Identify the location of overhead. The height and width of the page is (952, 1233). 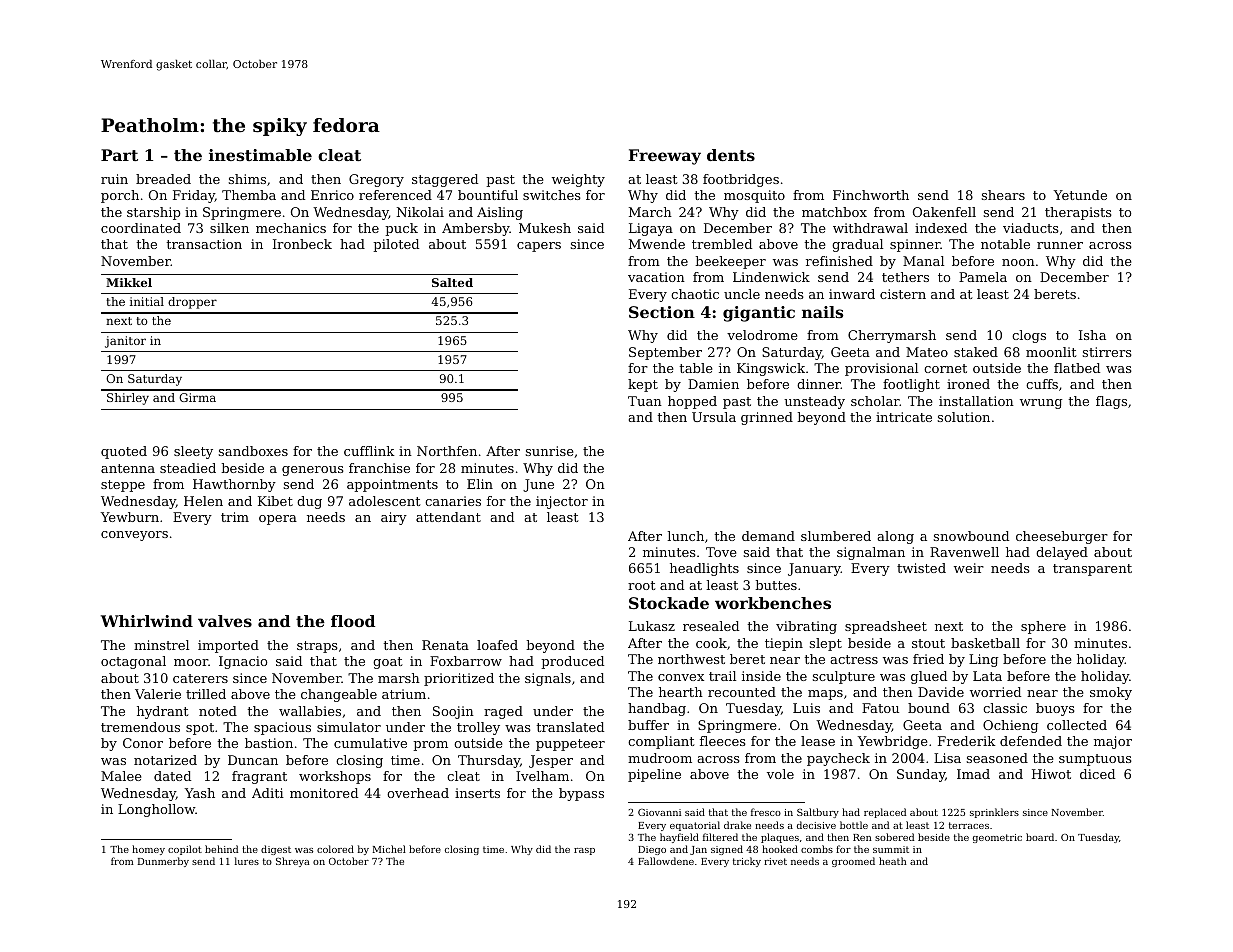
(418, 793).
